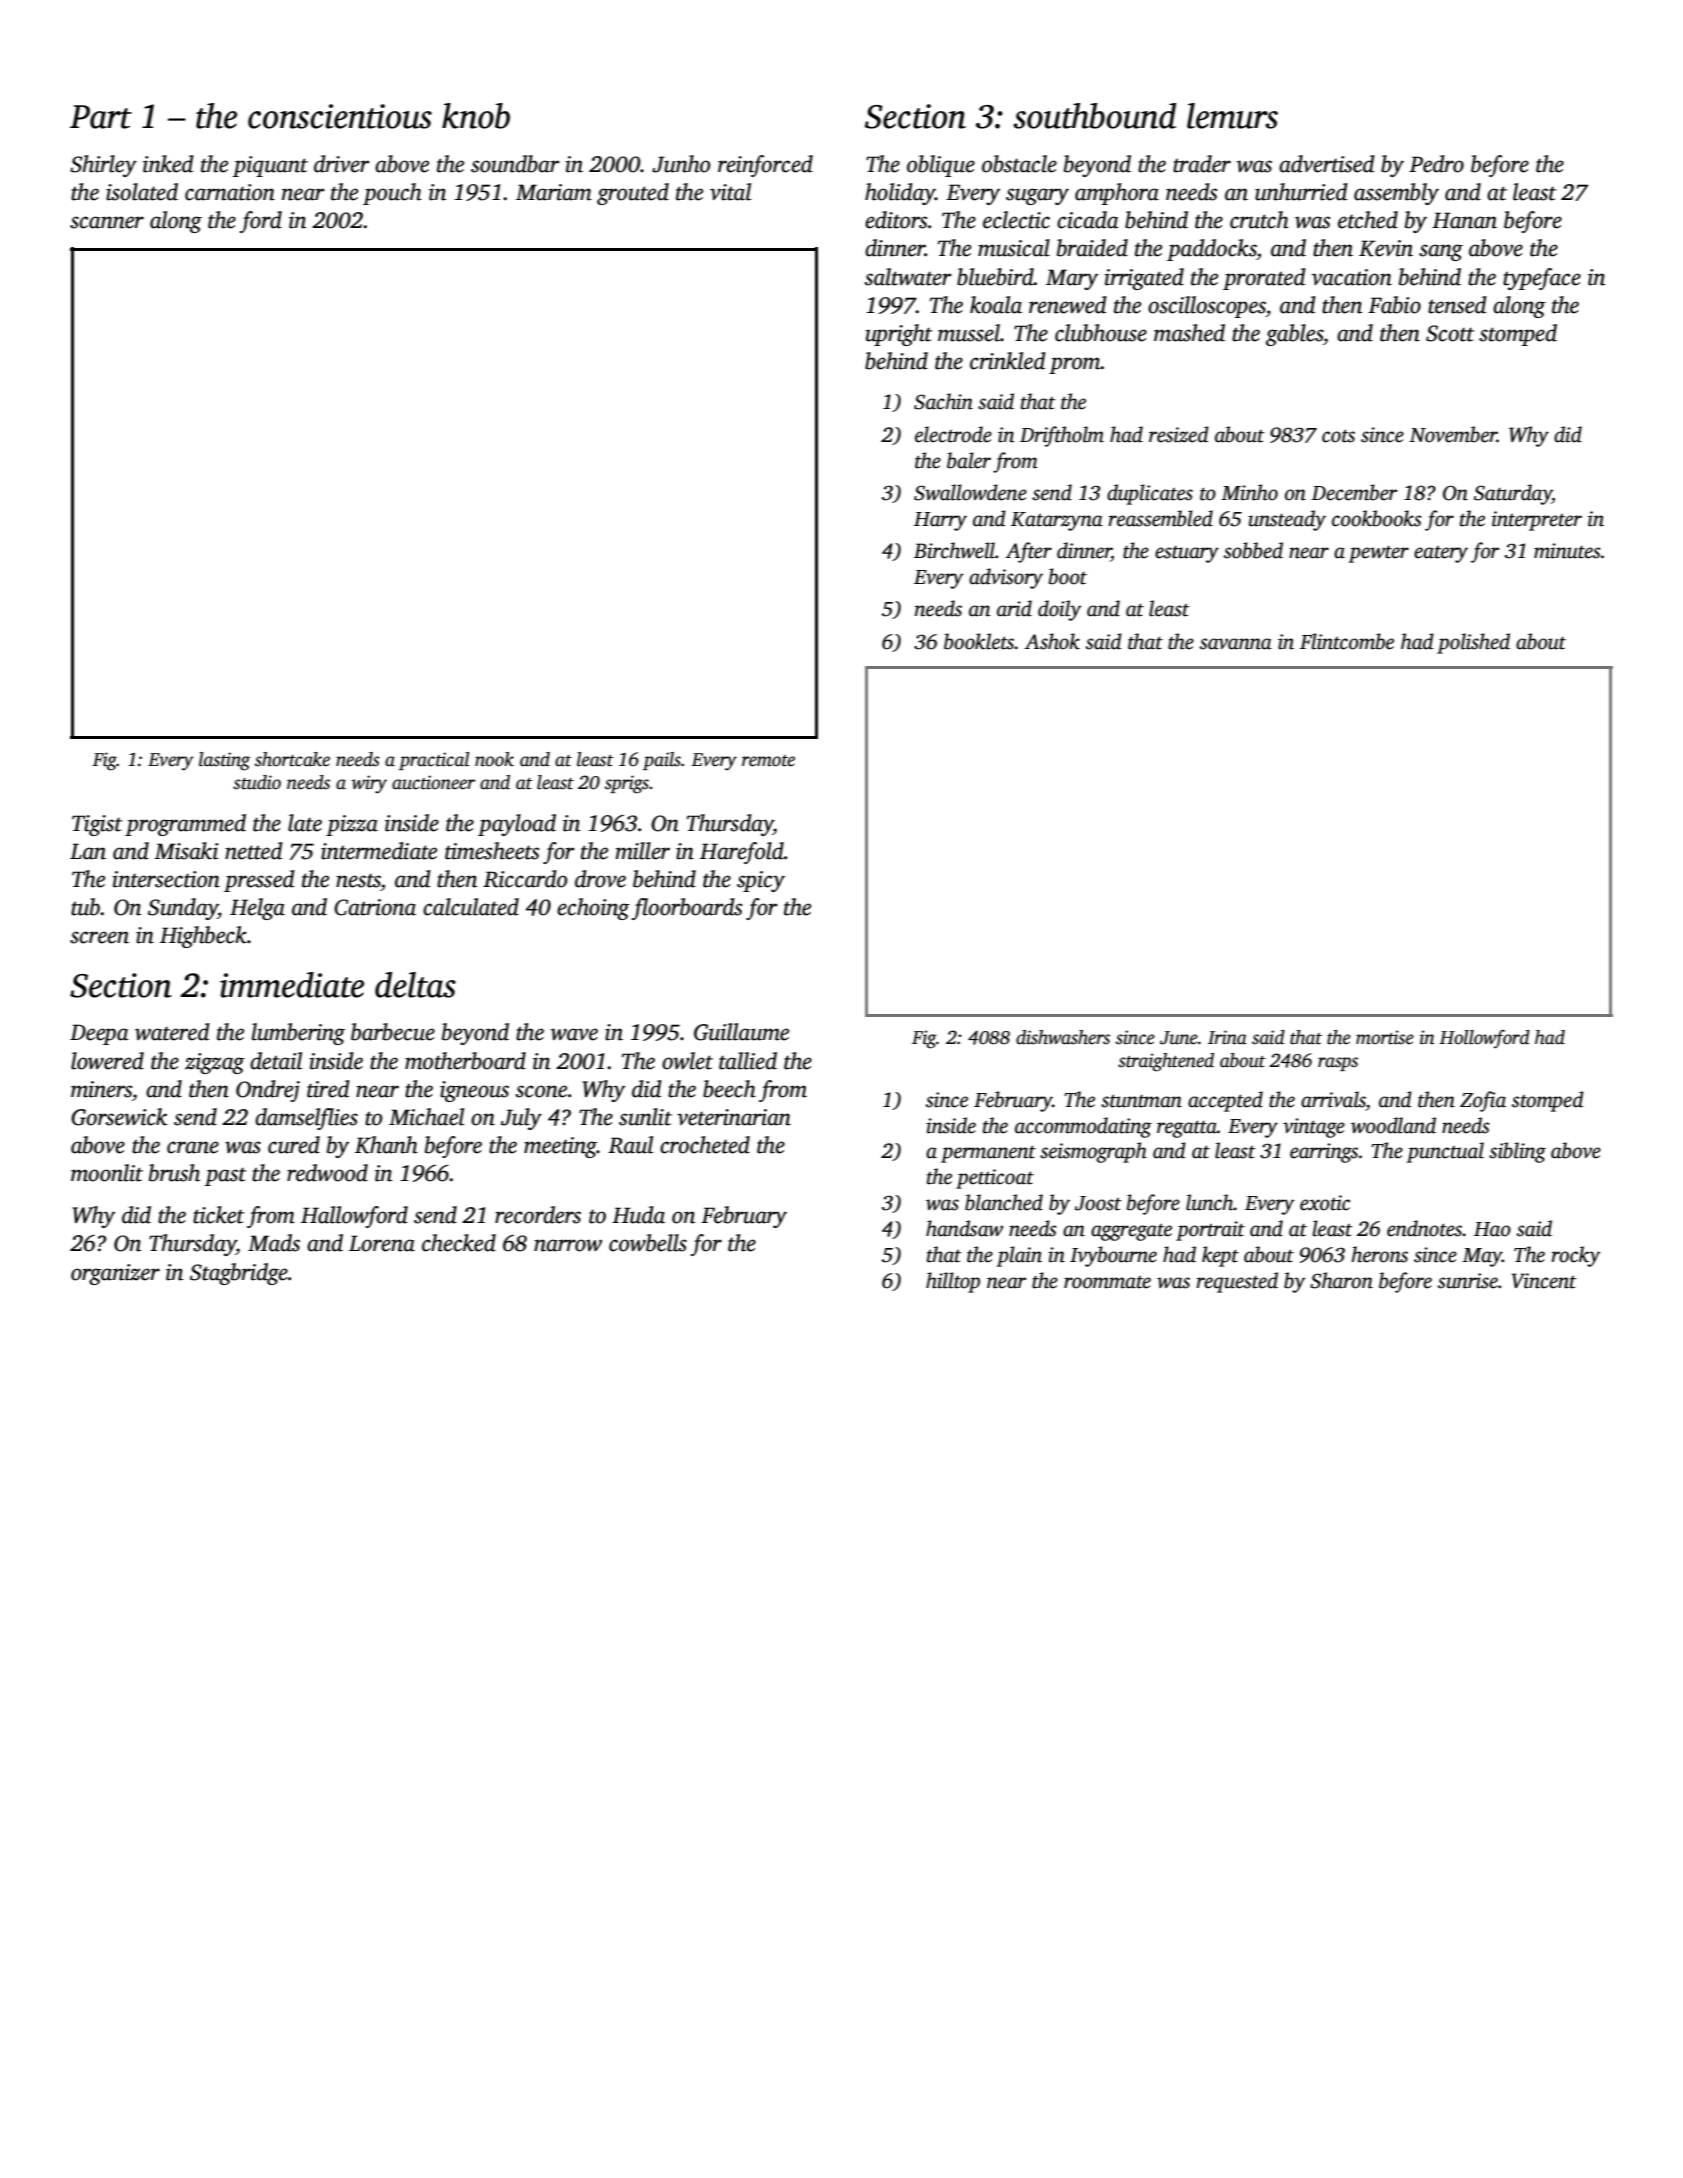 Image resolution: width=1683 pixels, height=2178 pixels. Describe the element at coordinates (1385, 1037) in the screenshot. I see `mortise` at that location.
